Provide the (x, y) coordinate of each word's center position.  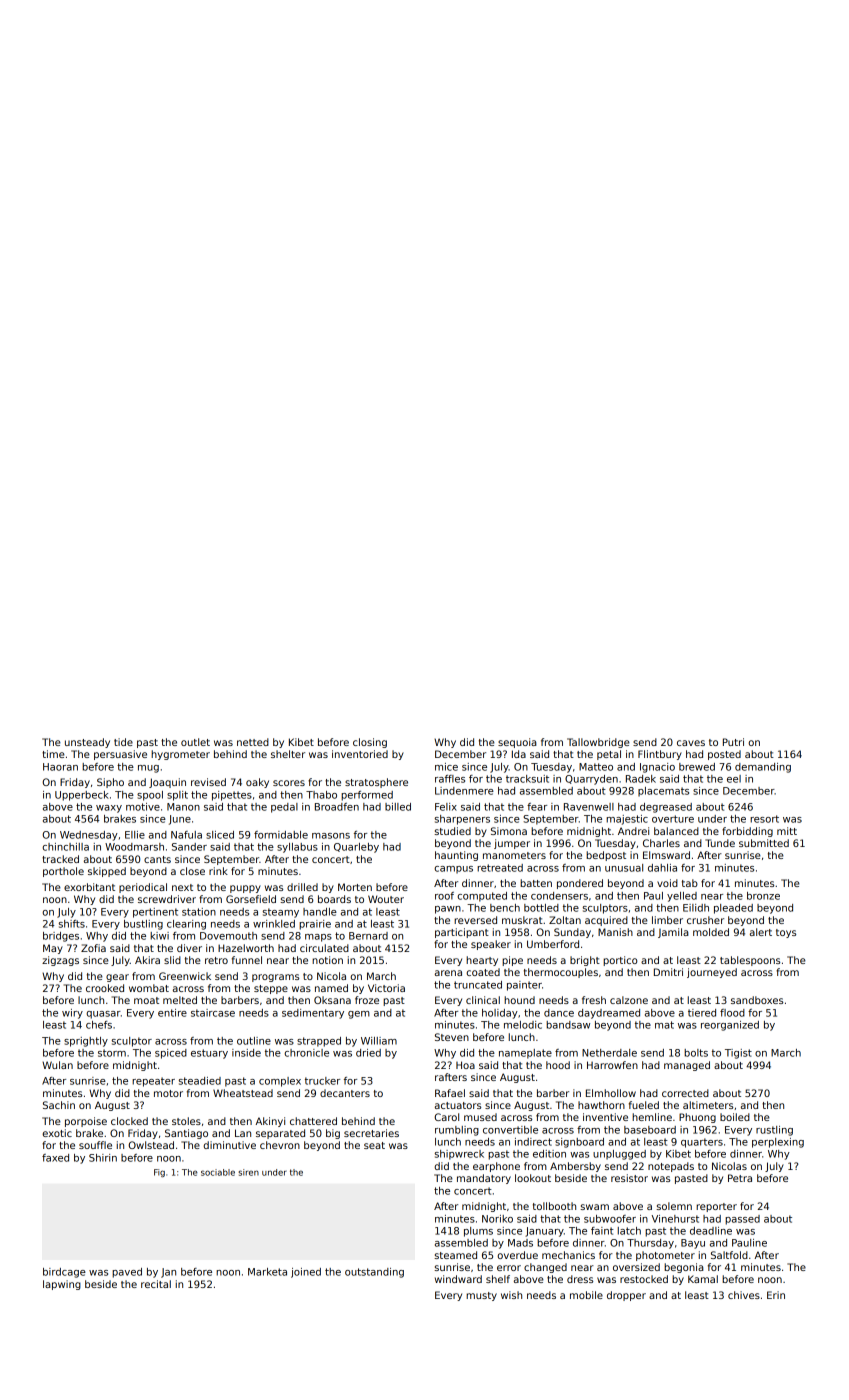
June (180, 820)
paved (127, 1273)
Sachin (59, 1105)
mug (148, 769)
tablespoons (750, 961)
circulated (324, 948)
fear (537, 807)
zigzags (60, 961)
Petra (740, 1178)
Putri (733, 742)
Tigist (738, 1054)
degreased (666, 808)
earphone (496, 1167)
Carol (446, 1117)
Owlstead (151, 1145)
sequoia (517, 743)
